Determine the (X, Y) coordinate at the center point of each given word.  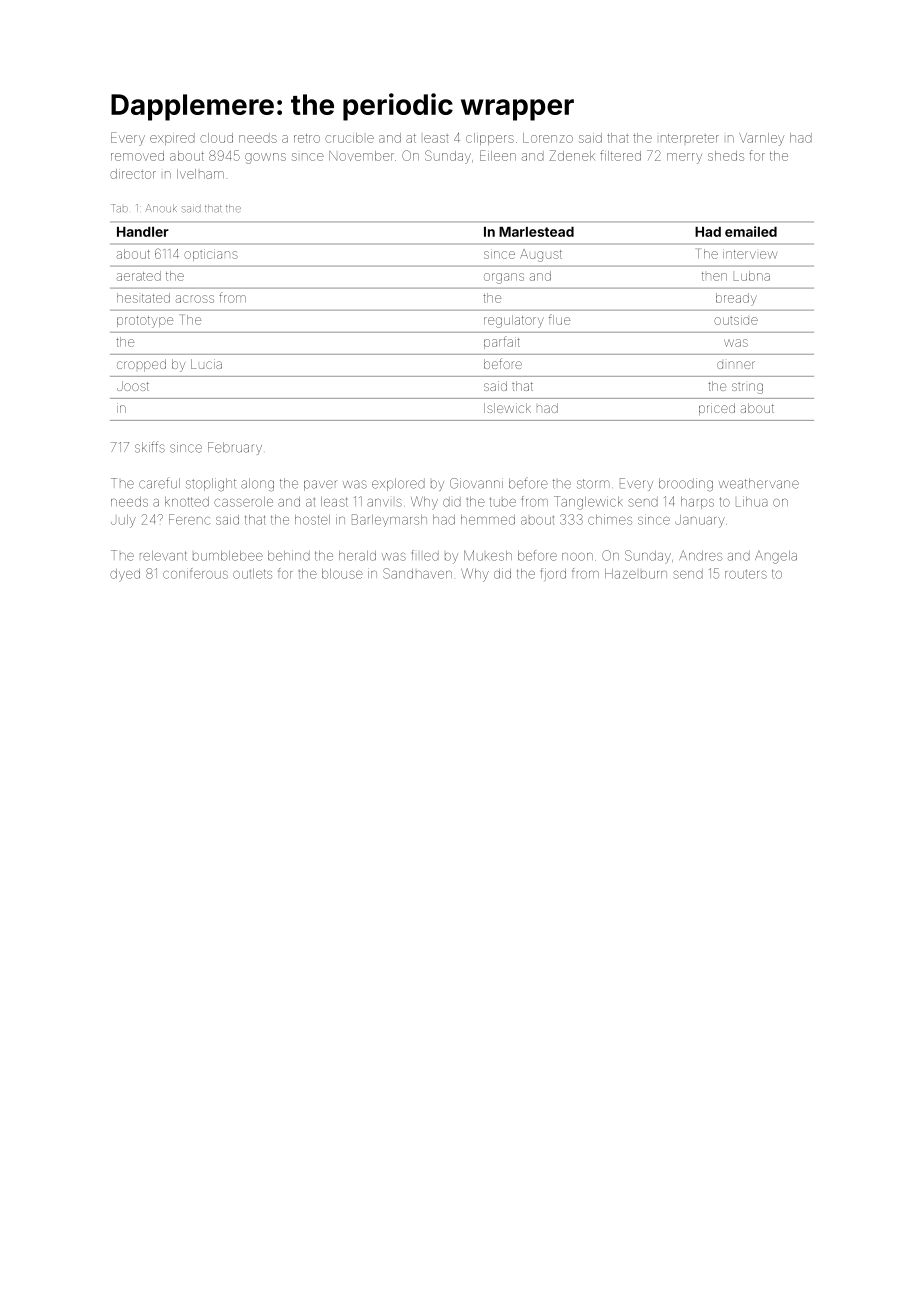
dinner (736, 365)
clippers (490, 139)
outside (736, 320)
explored (398, 484)
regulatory (514, 321)
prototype (145, 322)
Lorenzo (548, 138)
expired (172, 139)
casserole (243, 502)
